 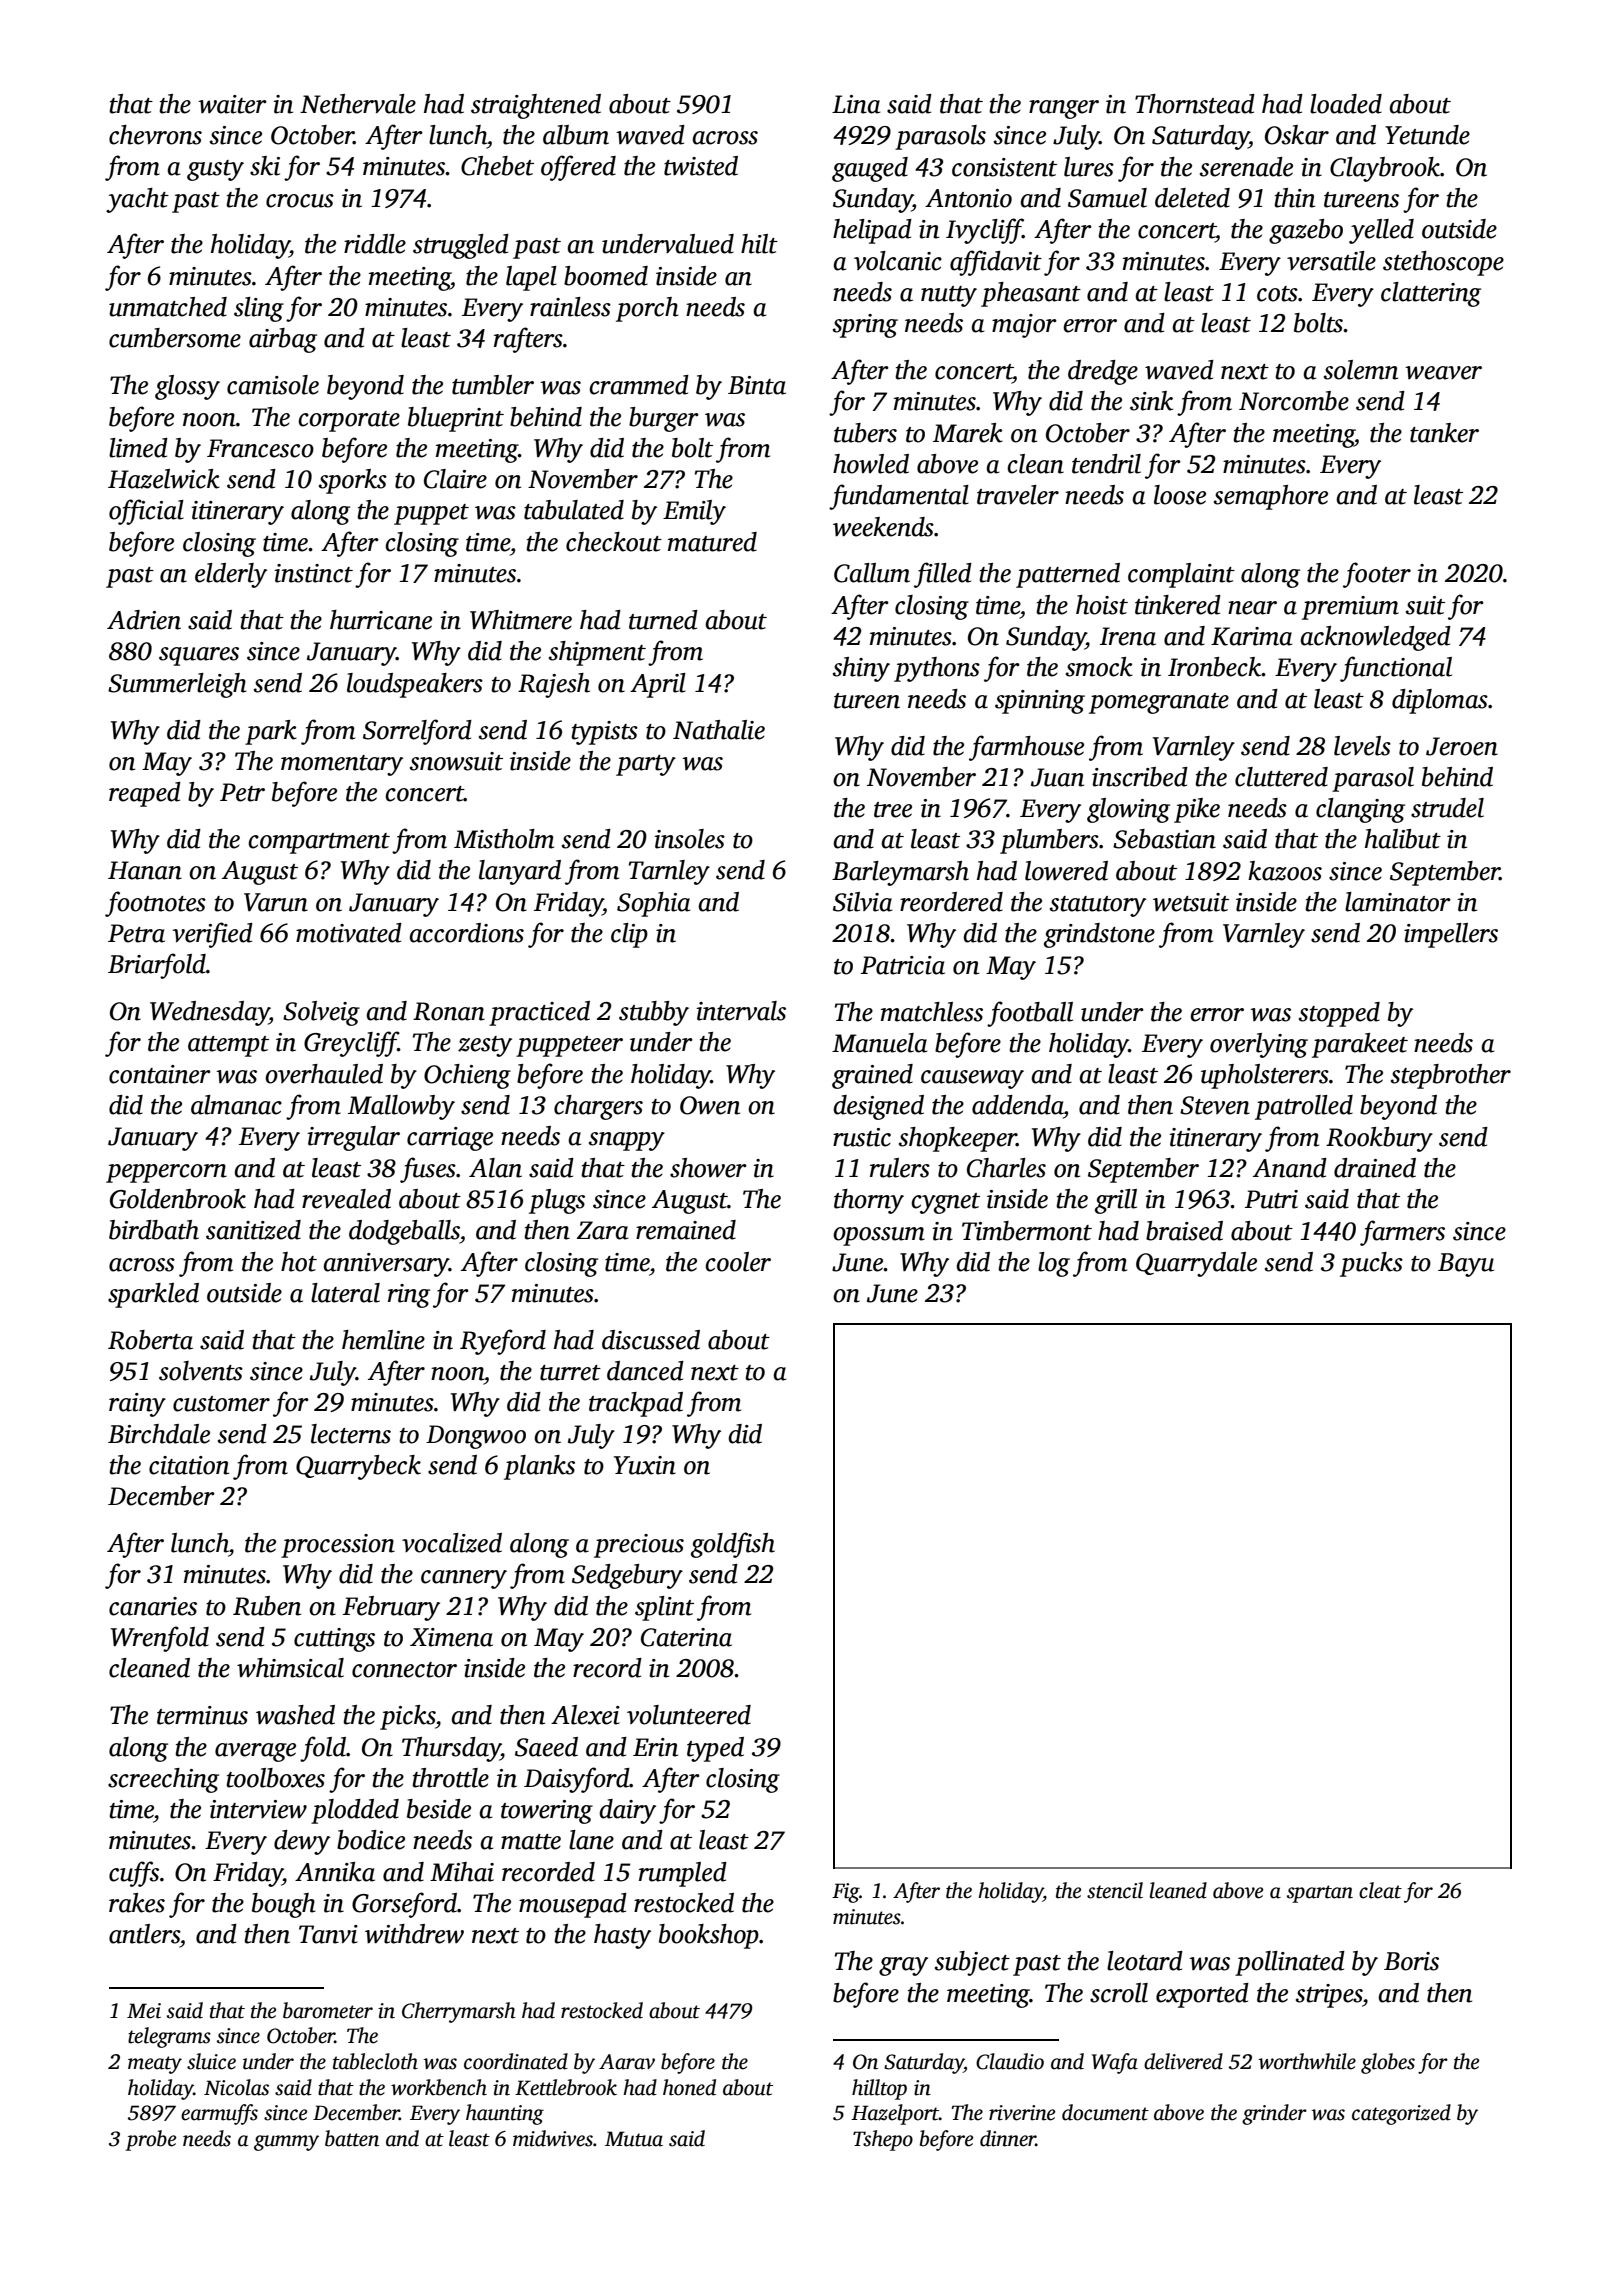 What do you see at coordinates (1375, 1168) in the page?
I see `drained` at bounding box center [1375, 1168].
